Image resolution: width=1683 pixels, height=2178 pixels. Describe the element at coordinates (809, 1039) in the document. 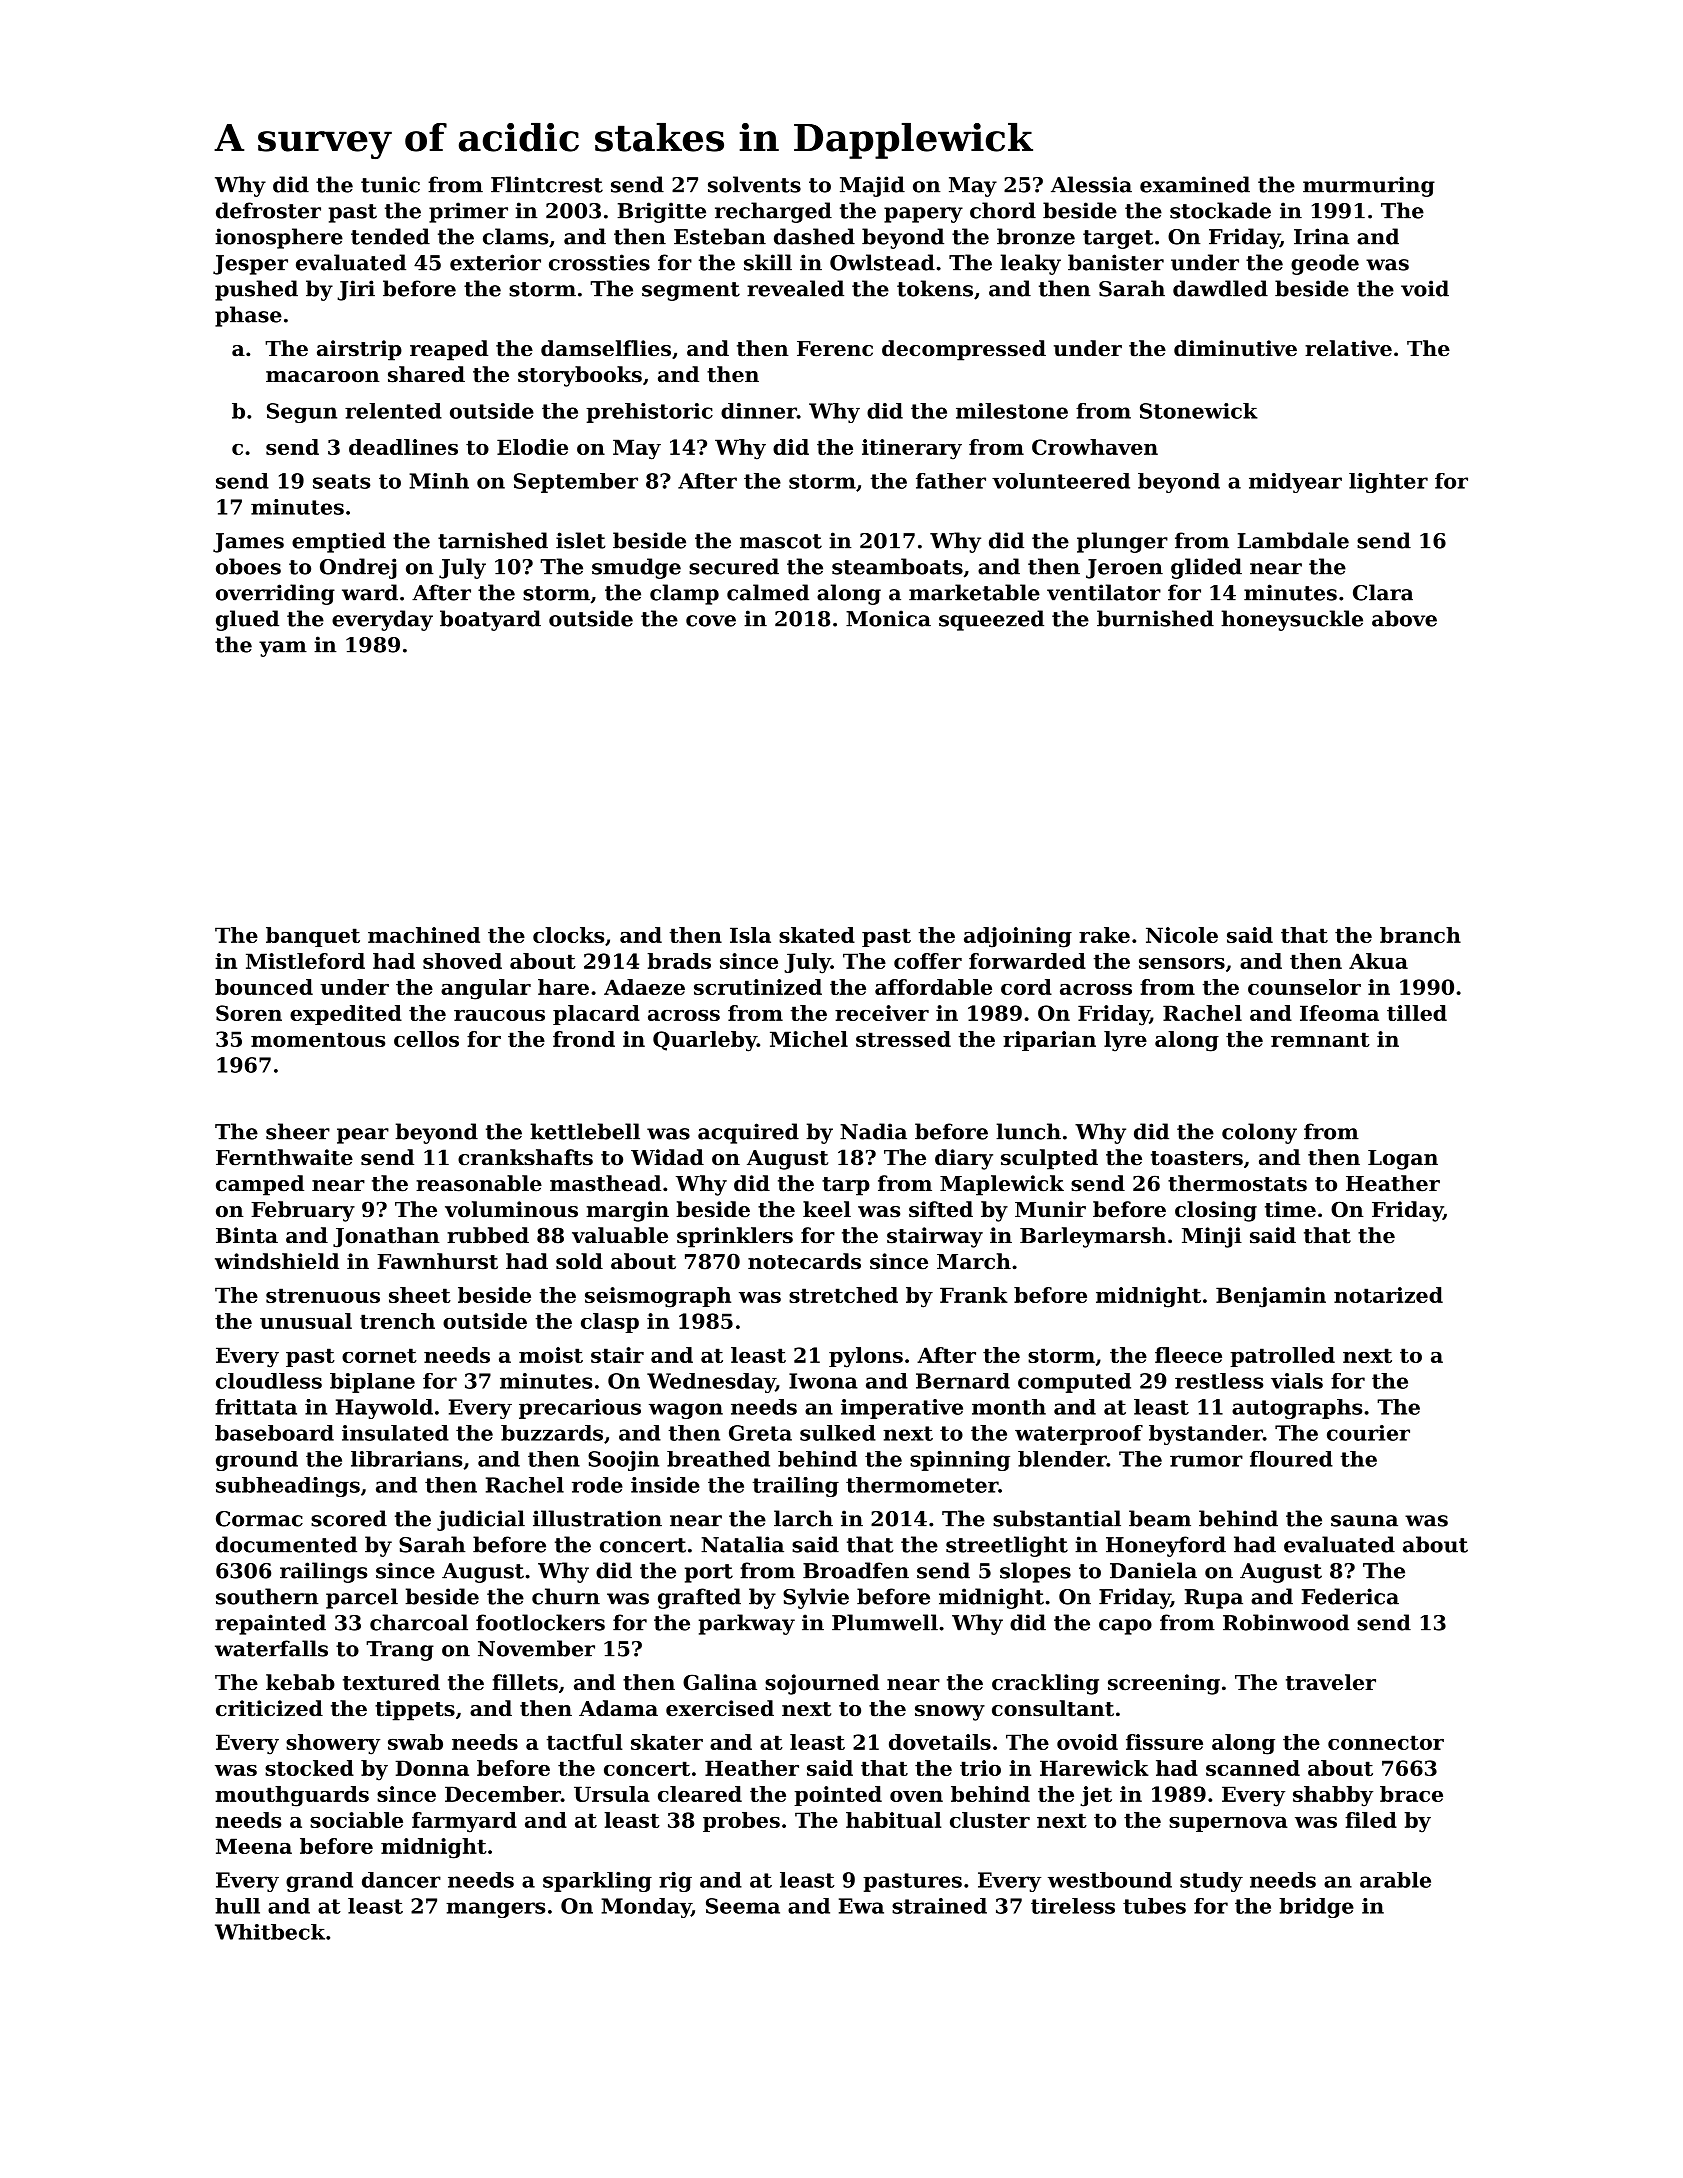

I see `Michel` at that location.
